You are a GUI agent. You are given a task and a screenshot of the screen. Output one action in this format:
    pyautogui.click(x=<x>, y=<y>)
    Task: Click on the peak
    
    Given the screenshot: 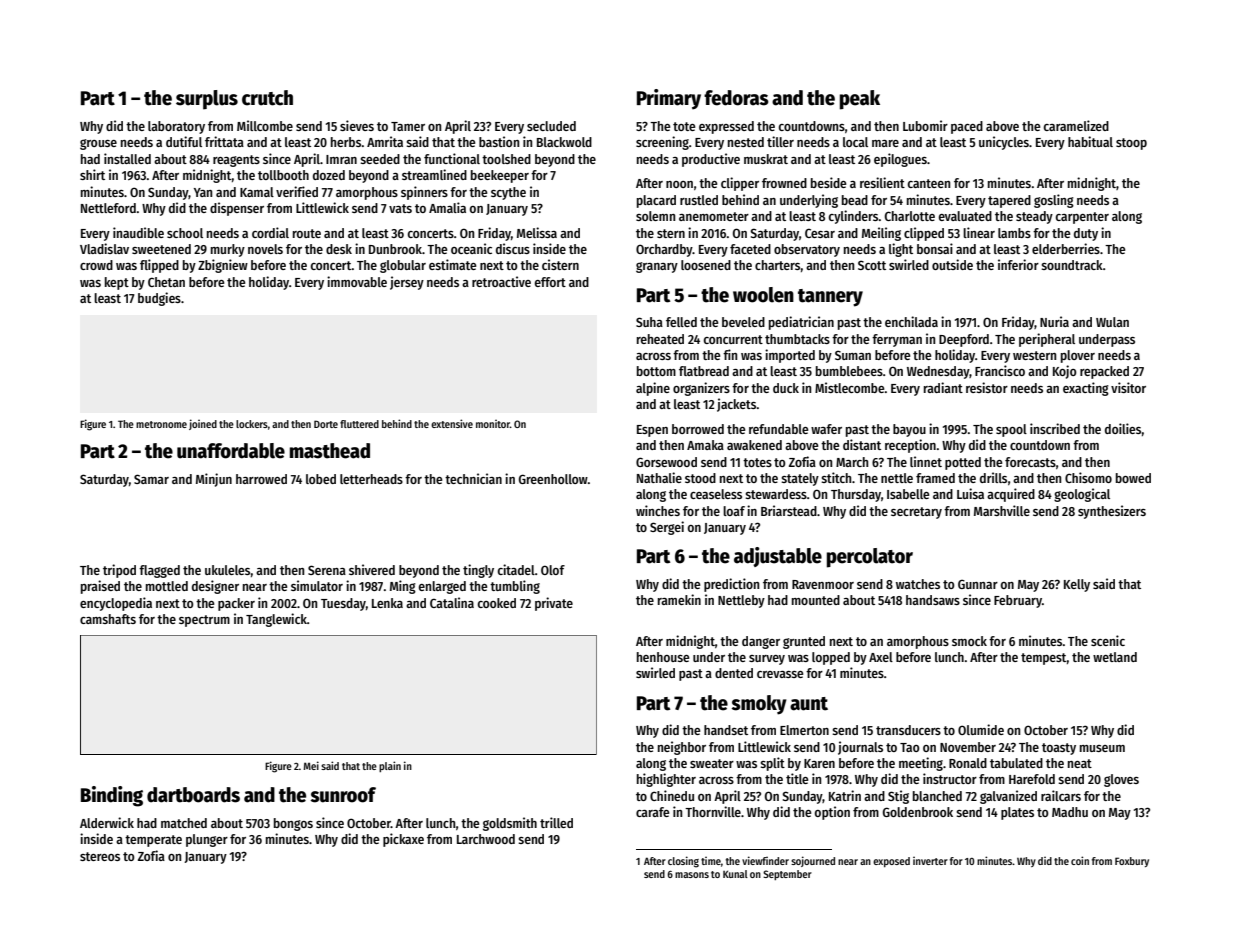 What is the action you would take?
    pyautogui.click(x=860, y=100)
